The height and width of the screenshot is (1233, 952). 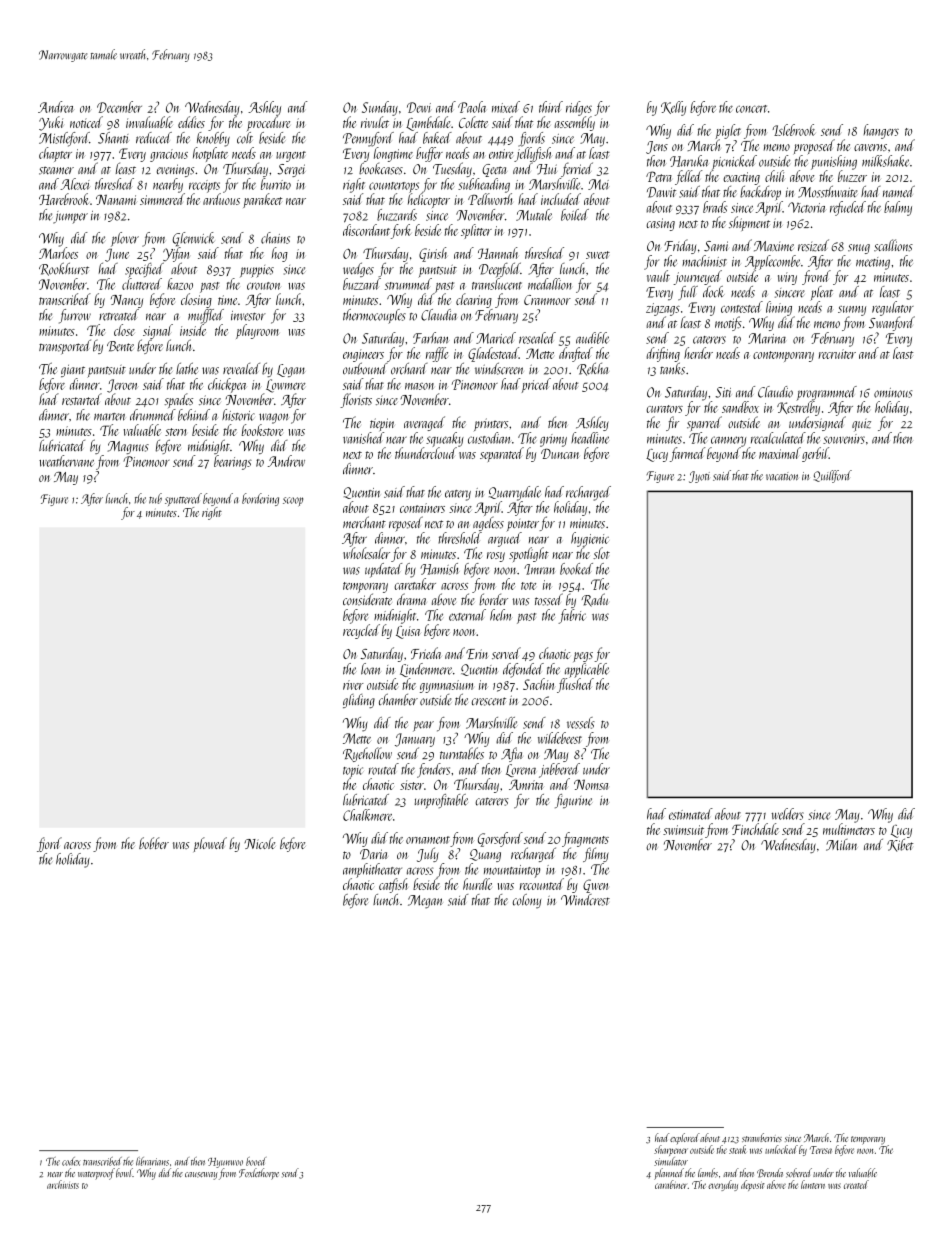 I want to click on librarians, so click(x=152, y=1161).
